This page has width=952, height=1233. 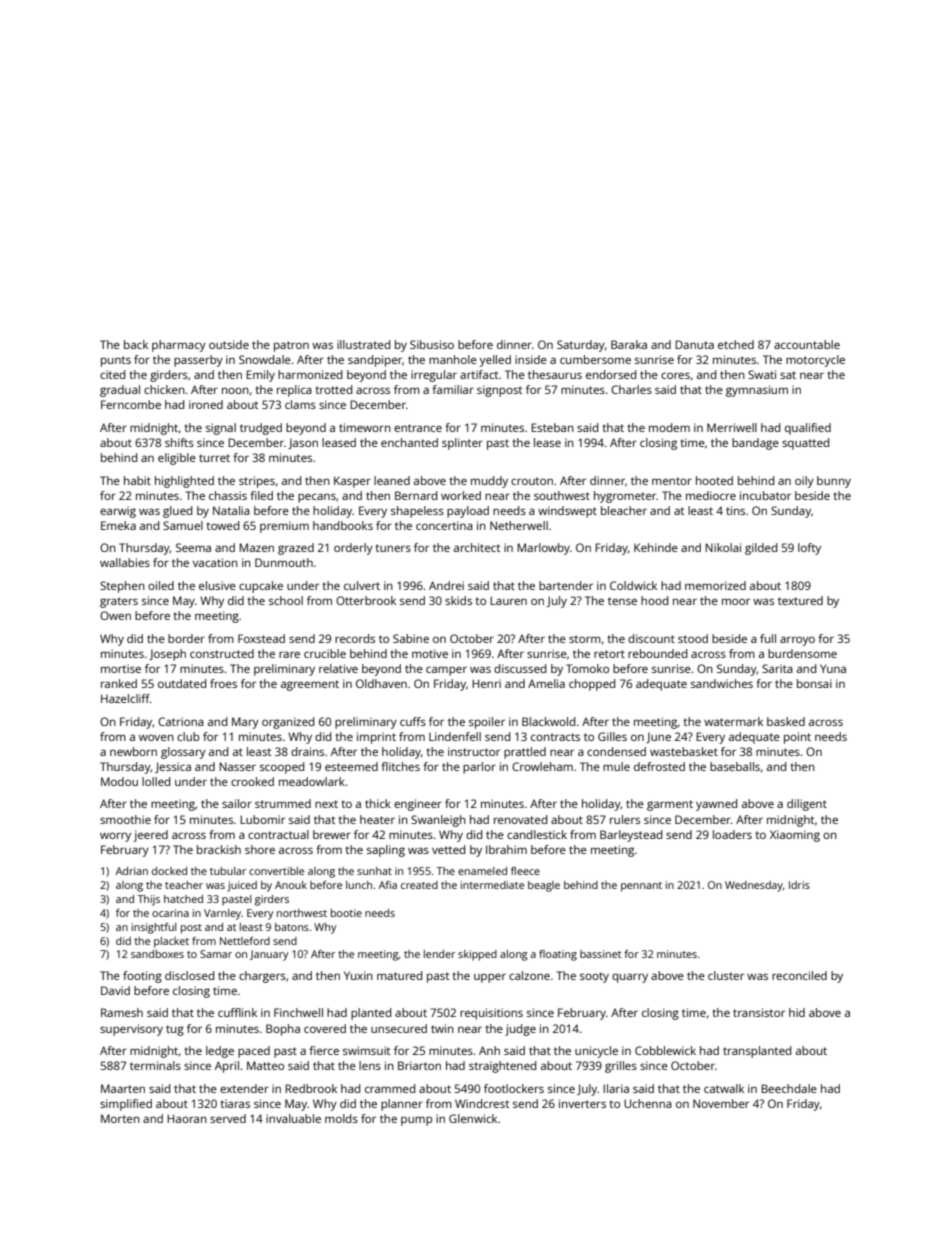 I want to click on esteemed, so click(x=351, y=766).
